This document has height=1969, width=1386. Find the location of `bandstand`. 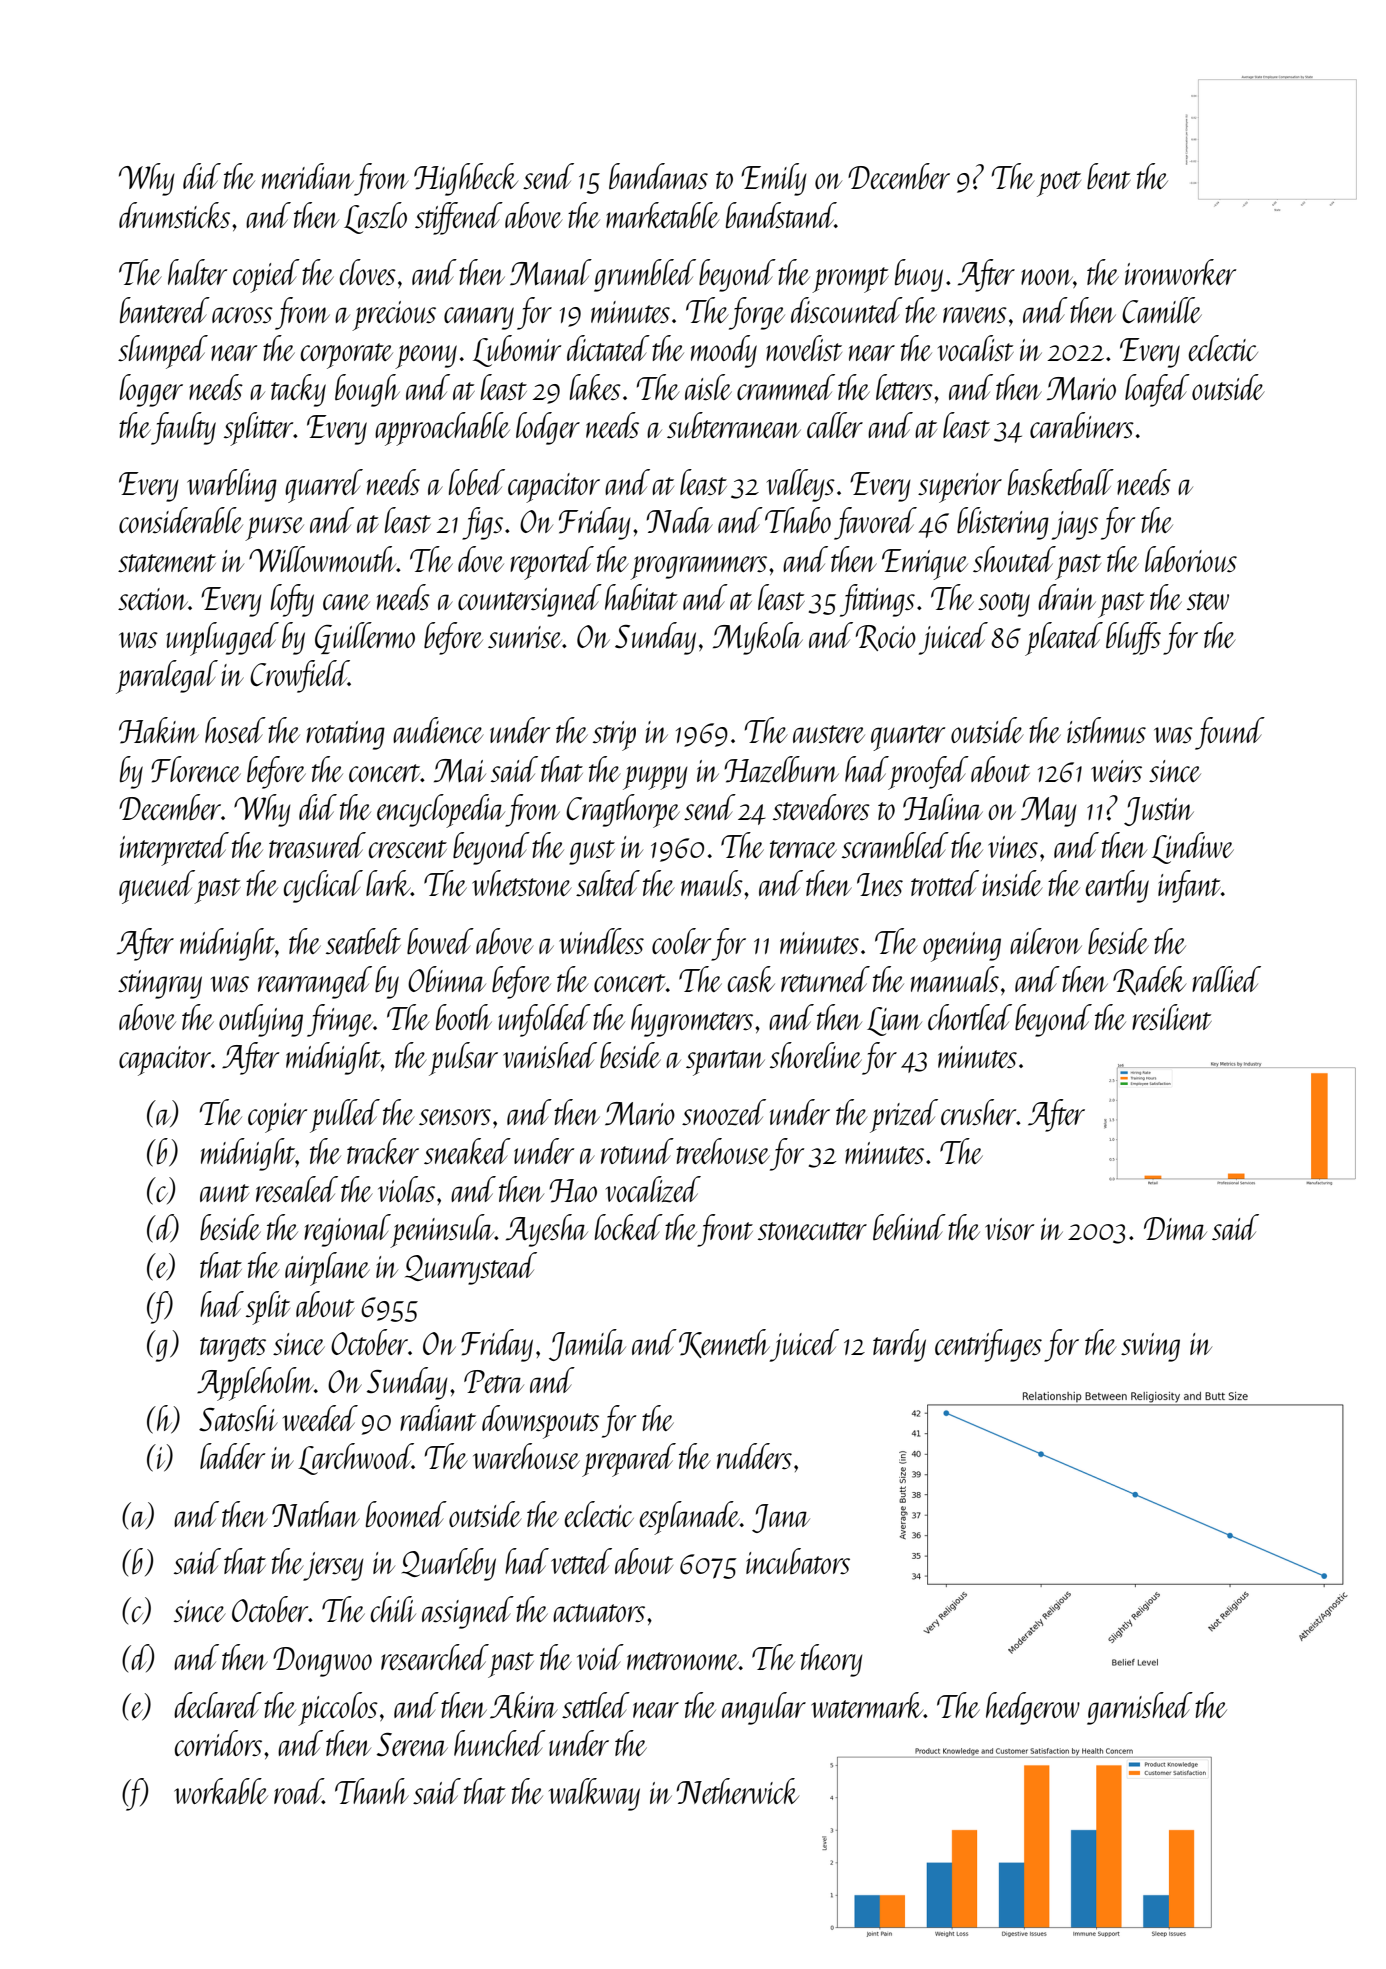

bandstand is located at coordinates (780, 215).
